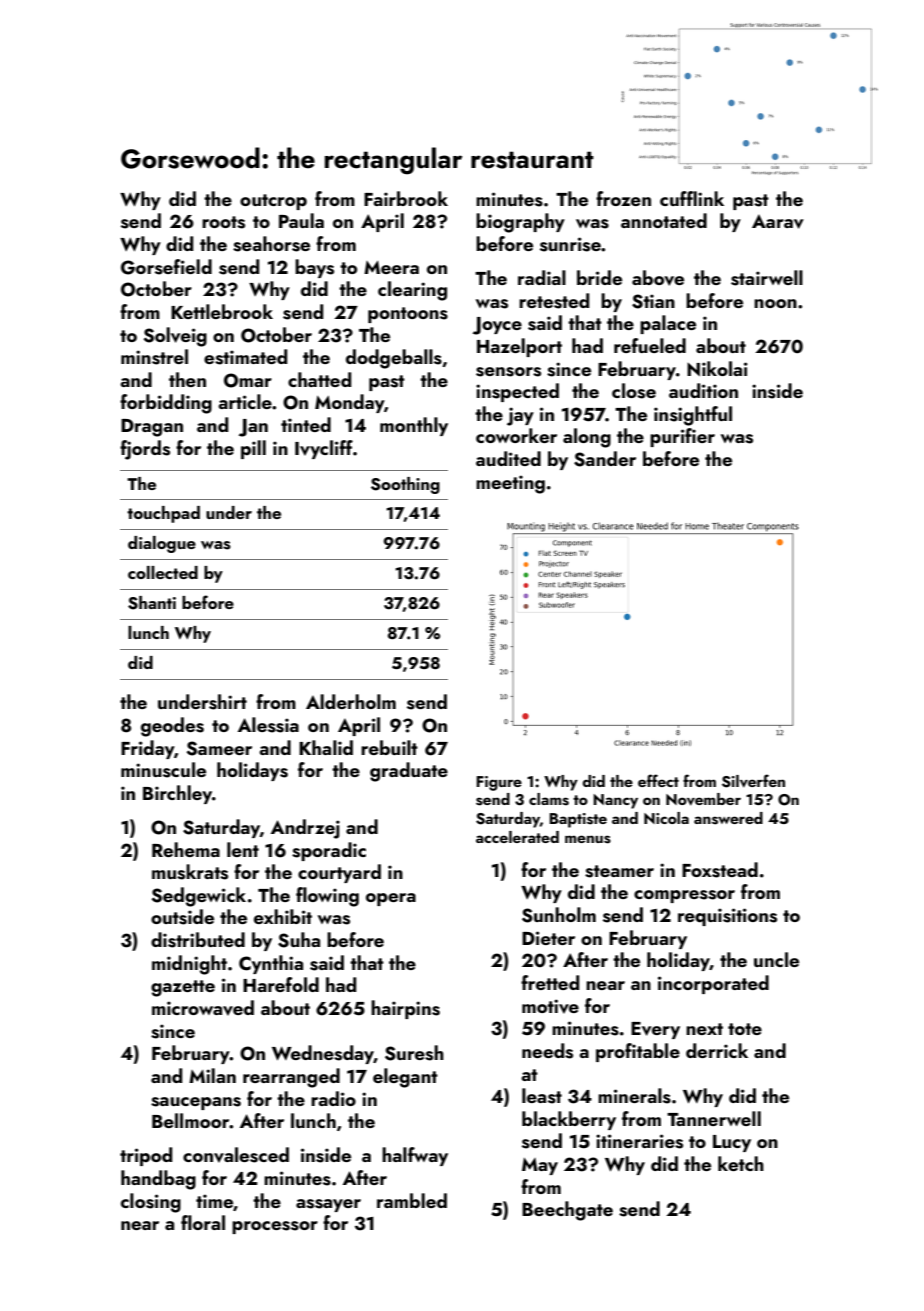  What do you see at coordinates (549, 799) in the page?
I see `clams` at bounding box center [549, 799].
